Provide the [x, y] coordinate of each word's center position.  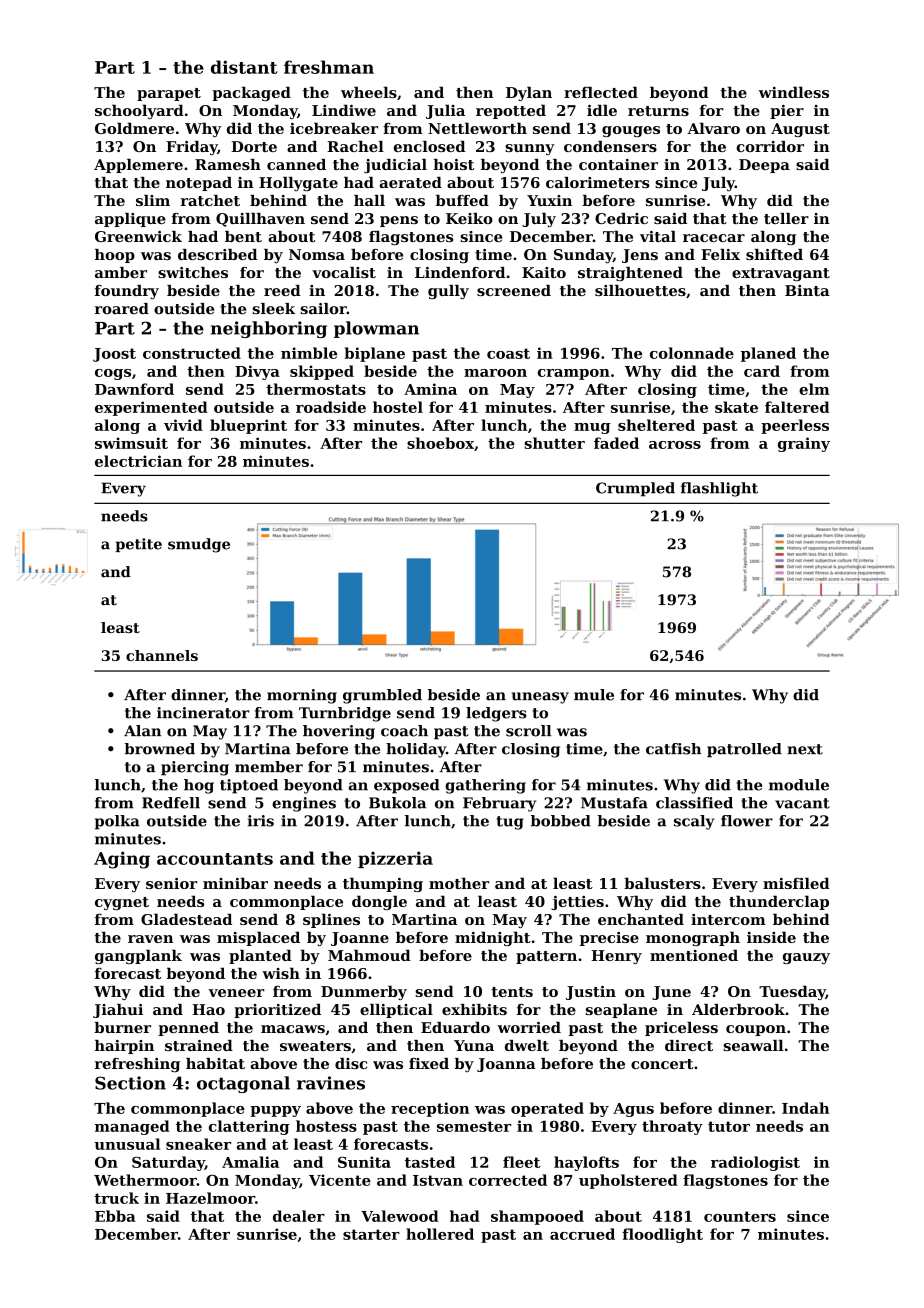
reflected [601, 92]
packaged [251, 93]
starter [371, 1234]
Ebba [115, 1216]
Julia [445, 111]
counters [740, 1216]
